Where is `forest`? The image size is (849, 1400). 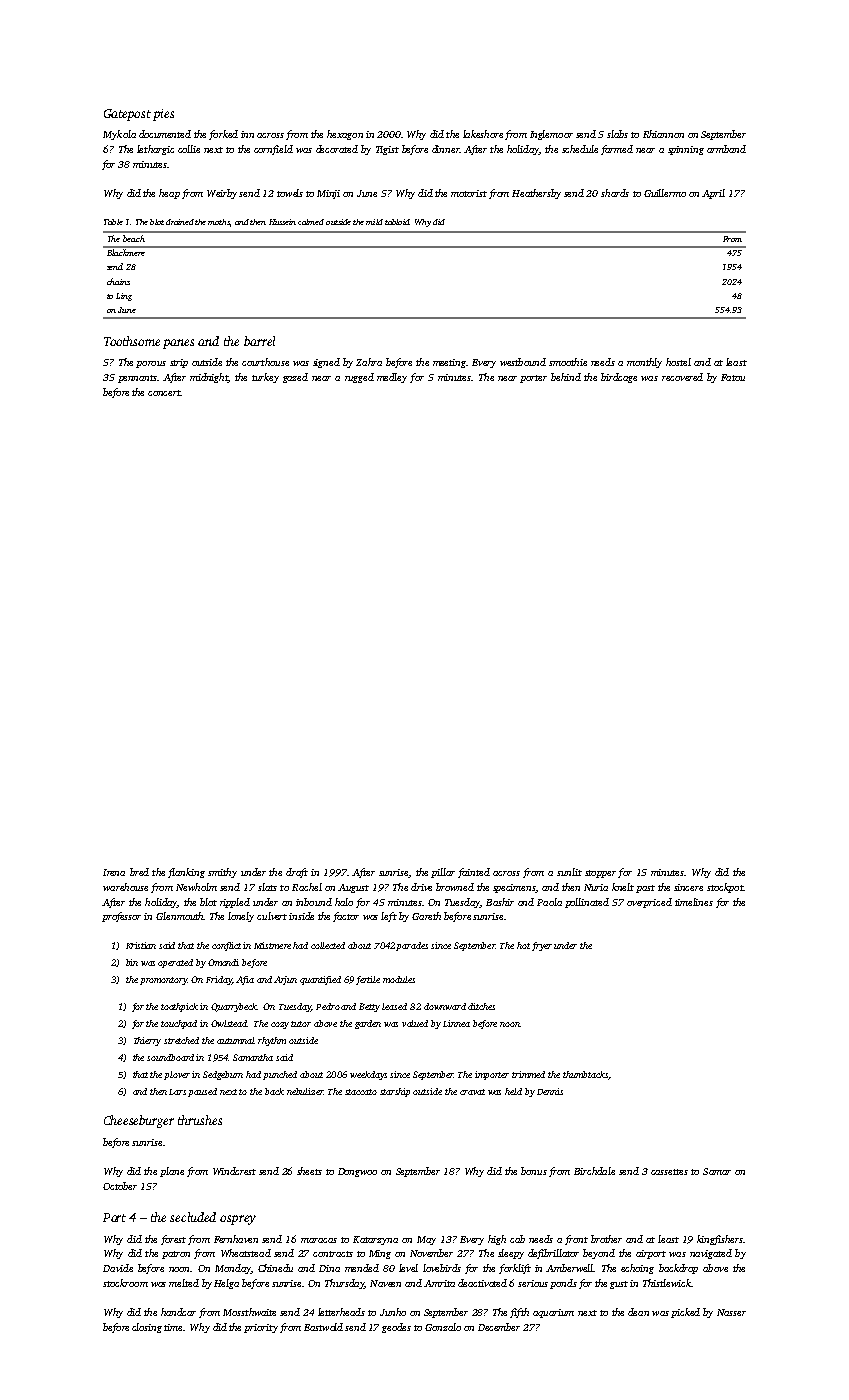
forest is located at coordinates (173, 1240).
